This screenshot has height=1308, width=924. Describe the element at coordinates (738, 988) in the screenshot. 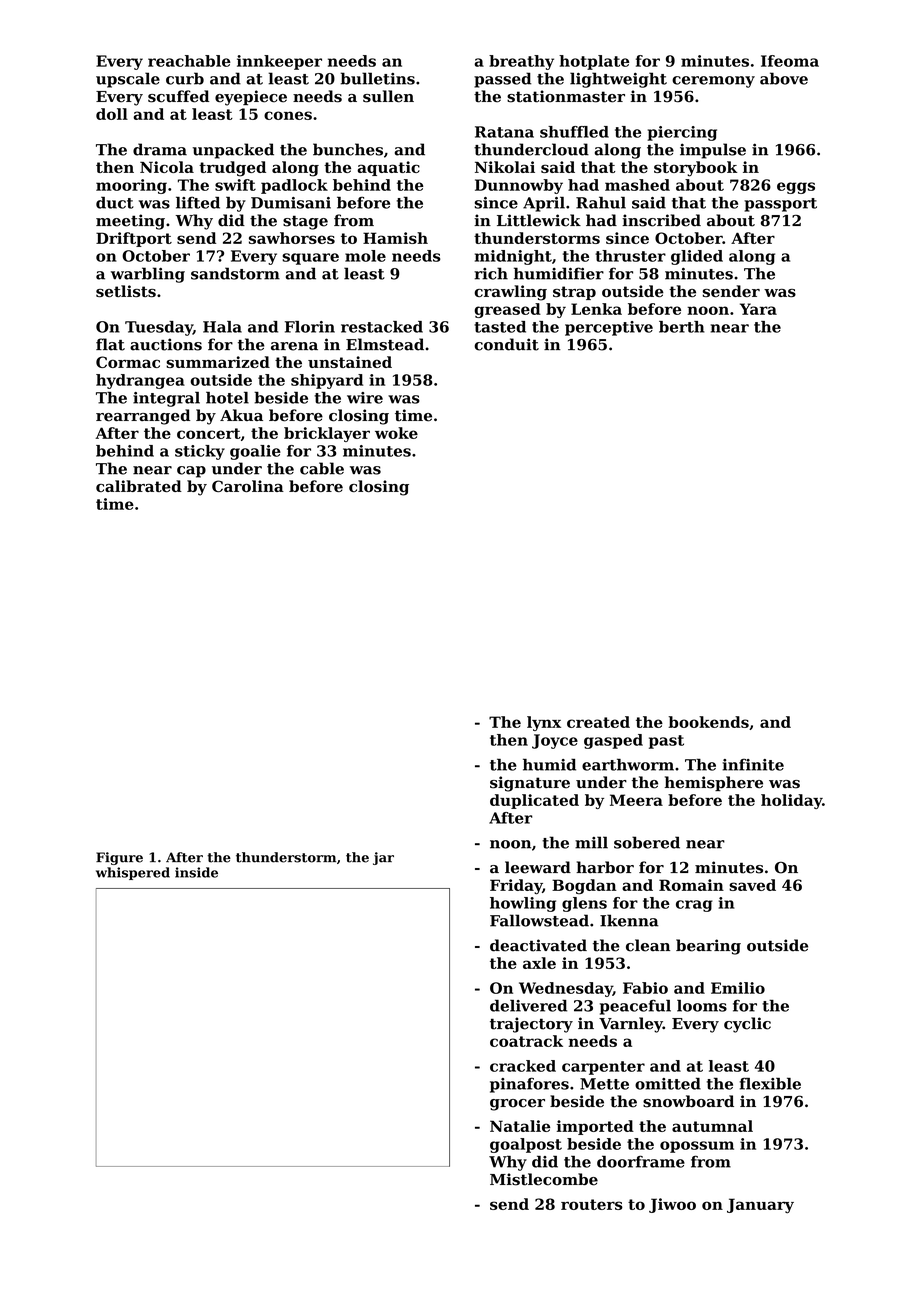

I see `Emilio` at that location.
